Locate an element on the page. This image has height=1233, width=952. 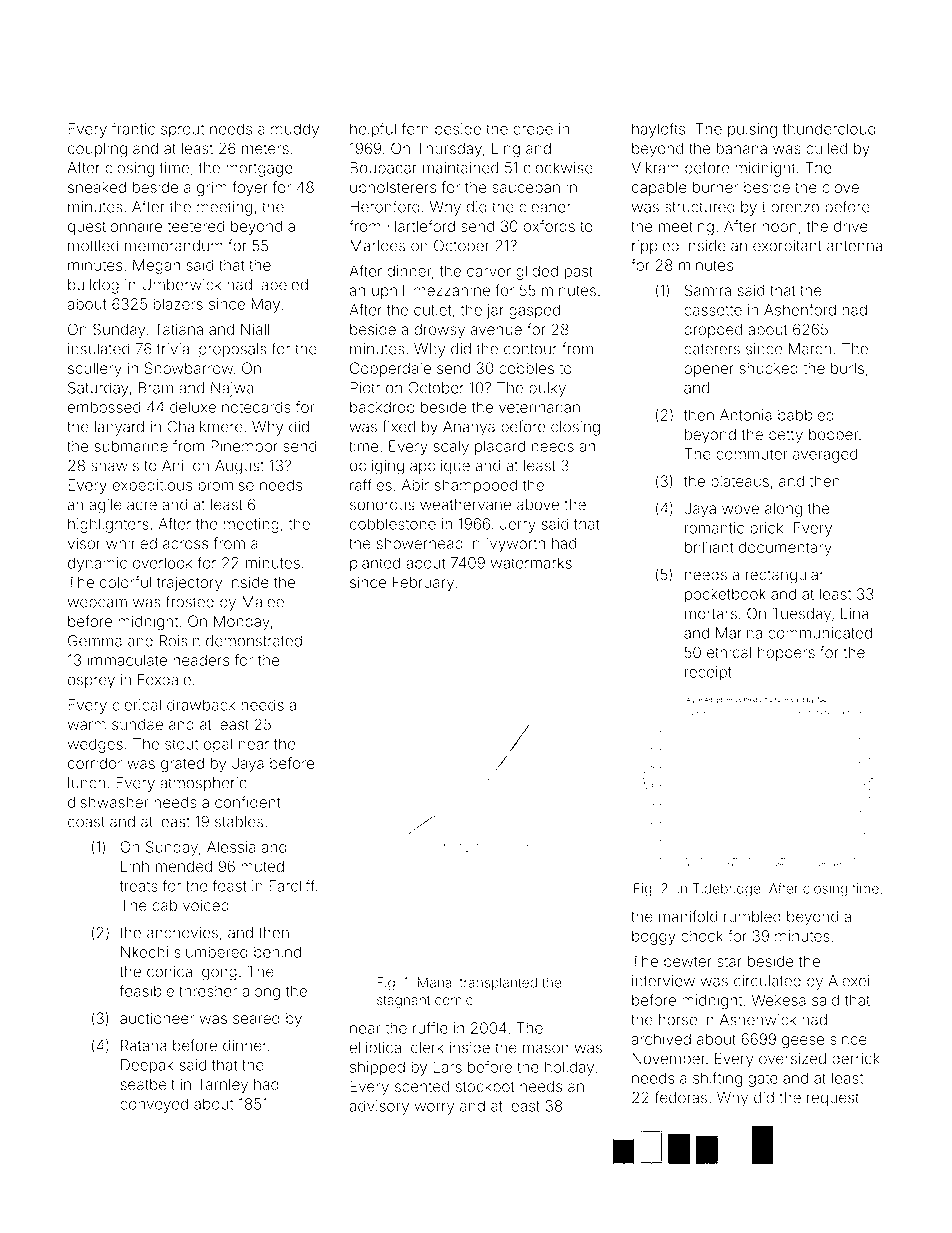
conveyed is located at coordinates (154, 1105).
